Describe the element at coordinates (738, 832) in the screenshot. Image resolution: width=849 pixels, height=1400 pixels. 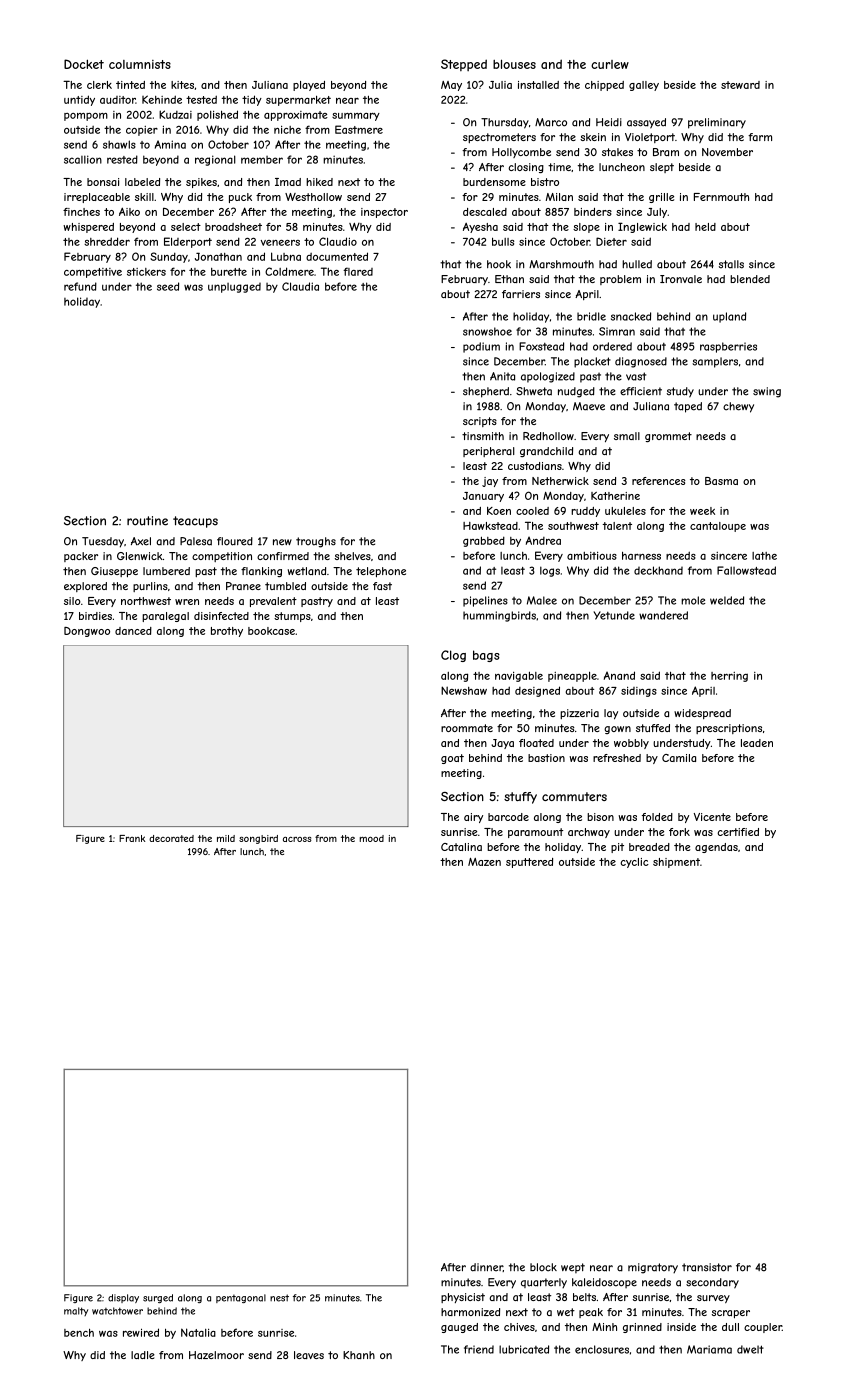
I see `certified` at that location.
